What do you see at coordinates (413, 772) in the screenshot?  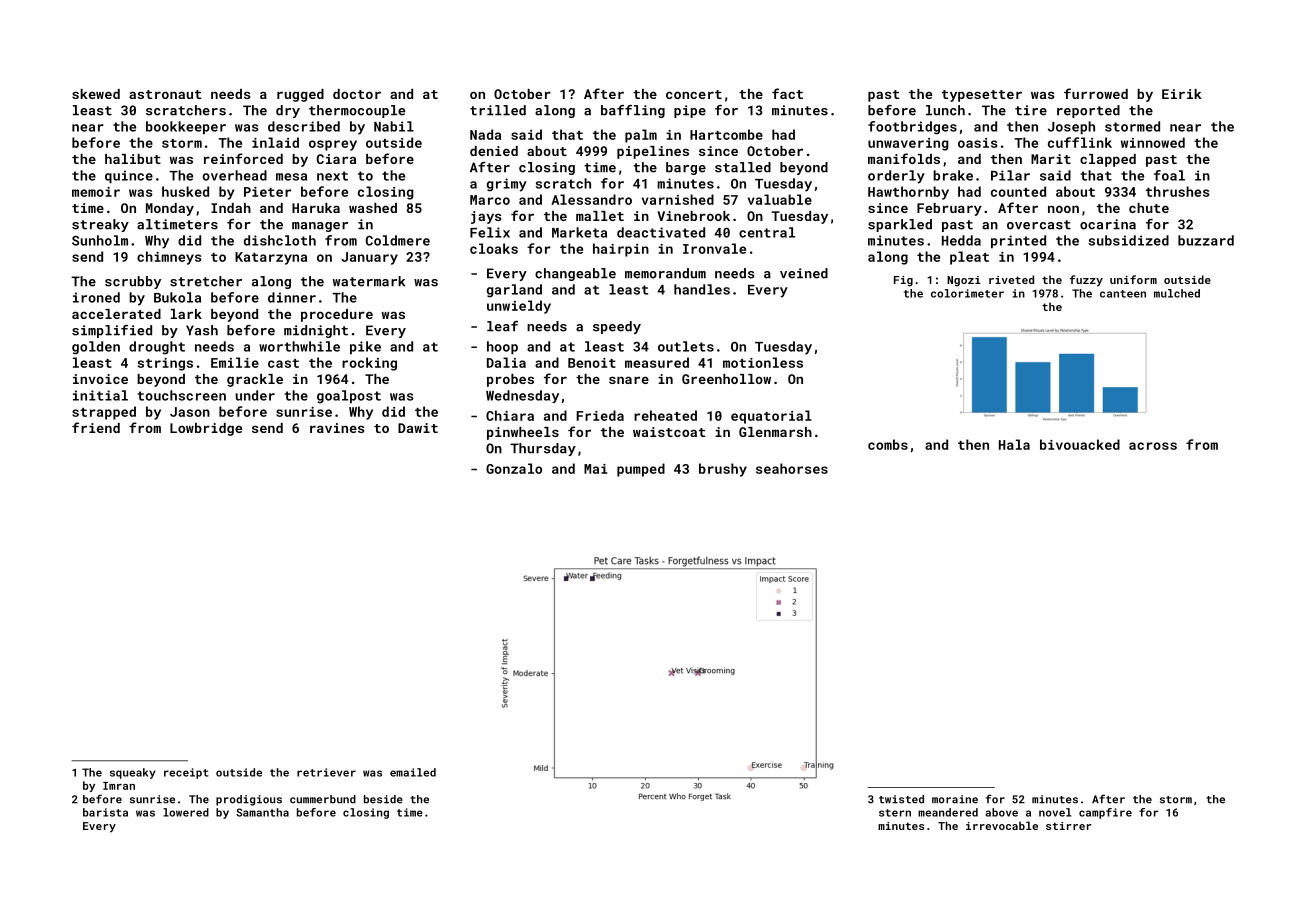 I see `emailed` at bounding box center [413, 772].
